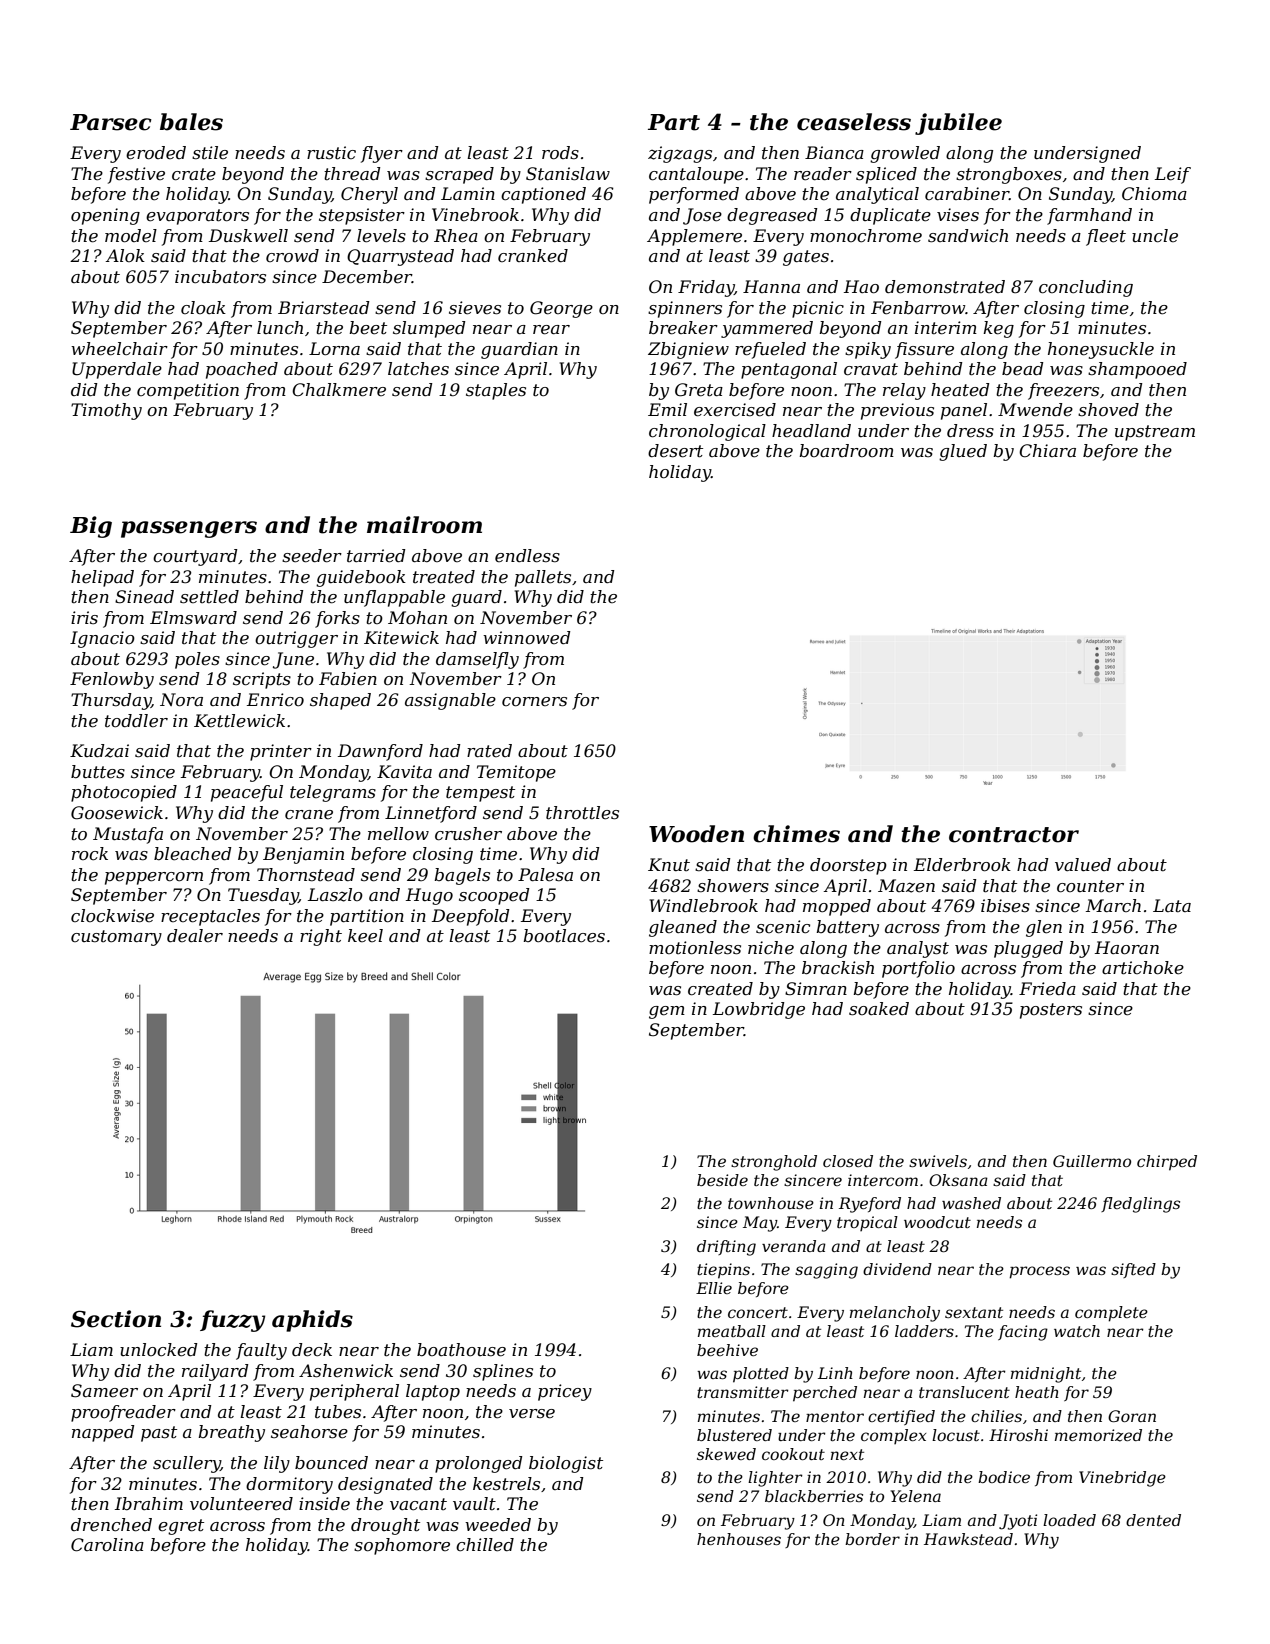  What do you see at coordinates (116, 1319) in the screenshot?
I see `Section` at bounding box center [116, 1319].
